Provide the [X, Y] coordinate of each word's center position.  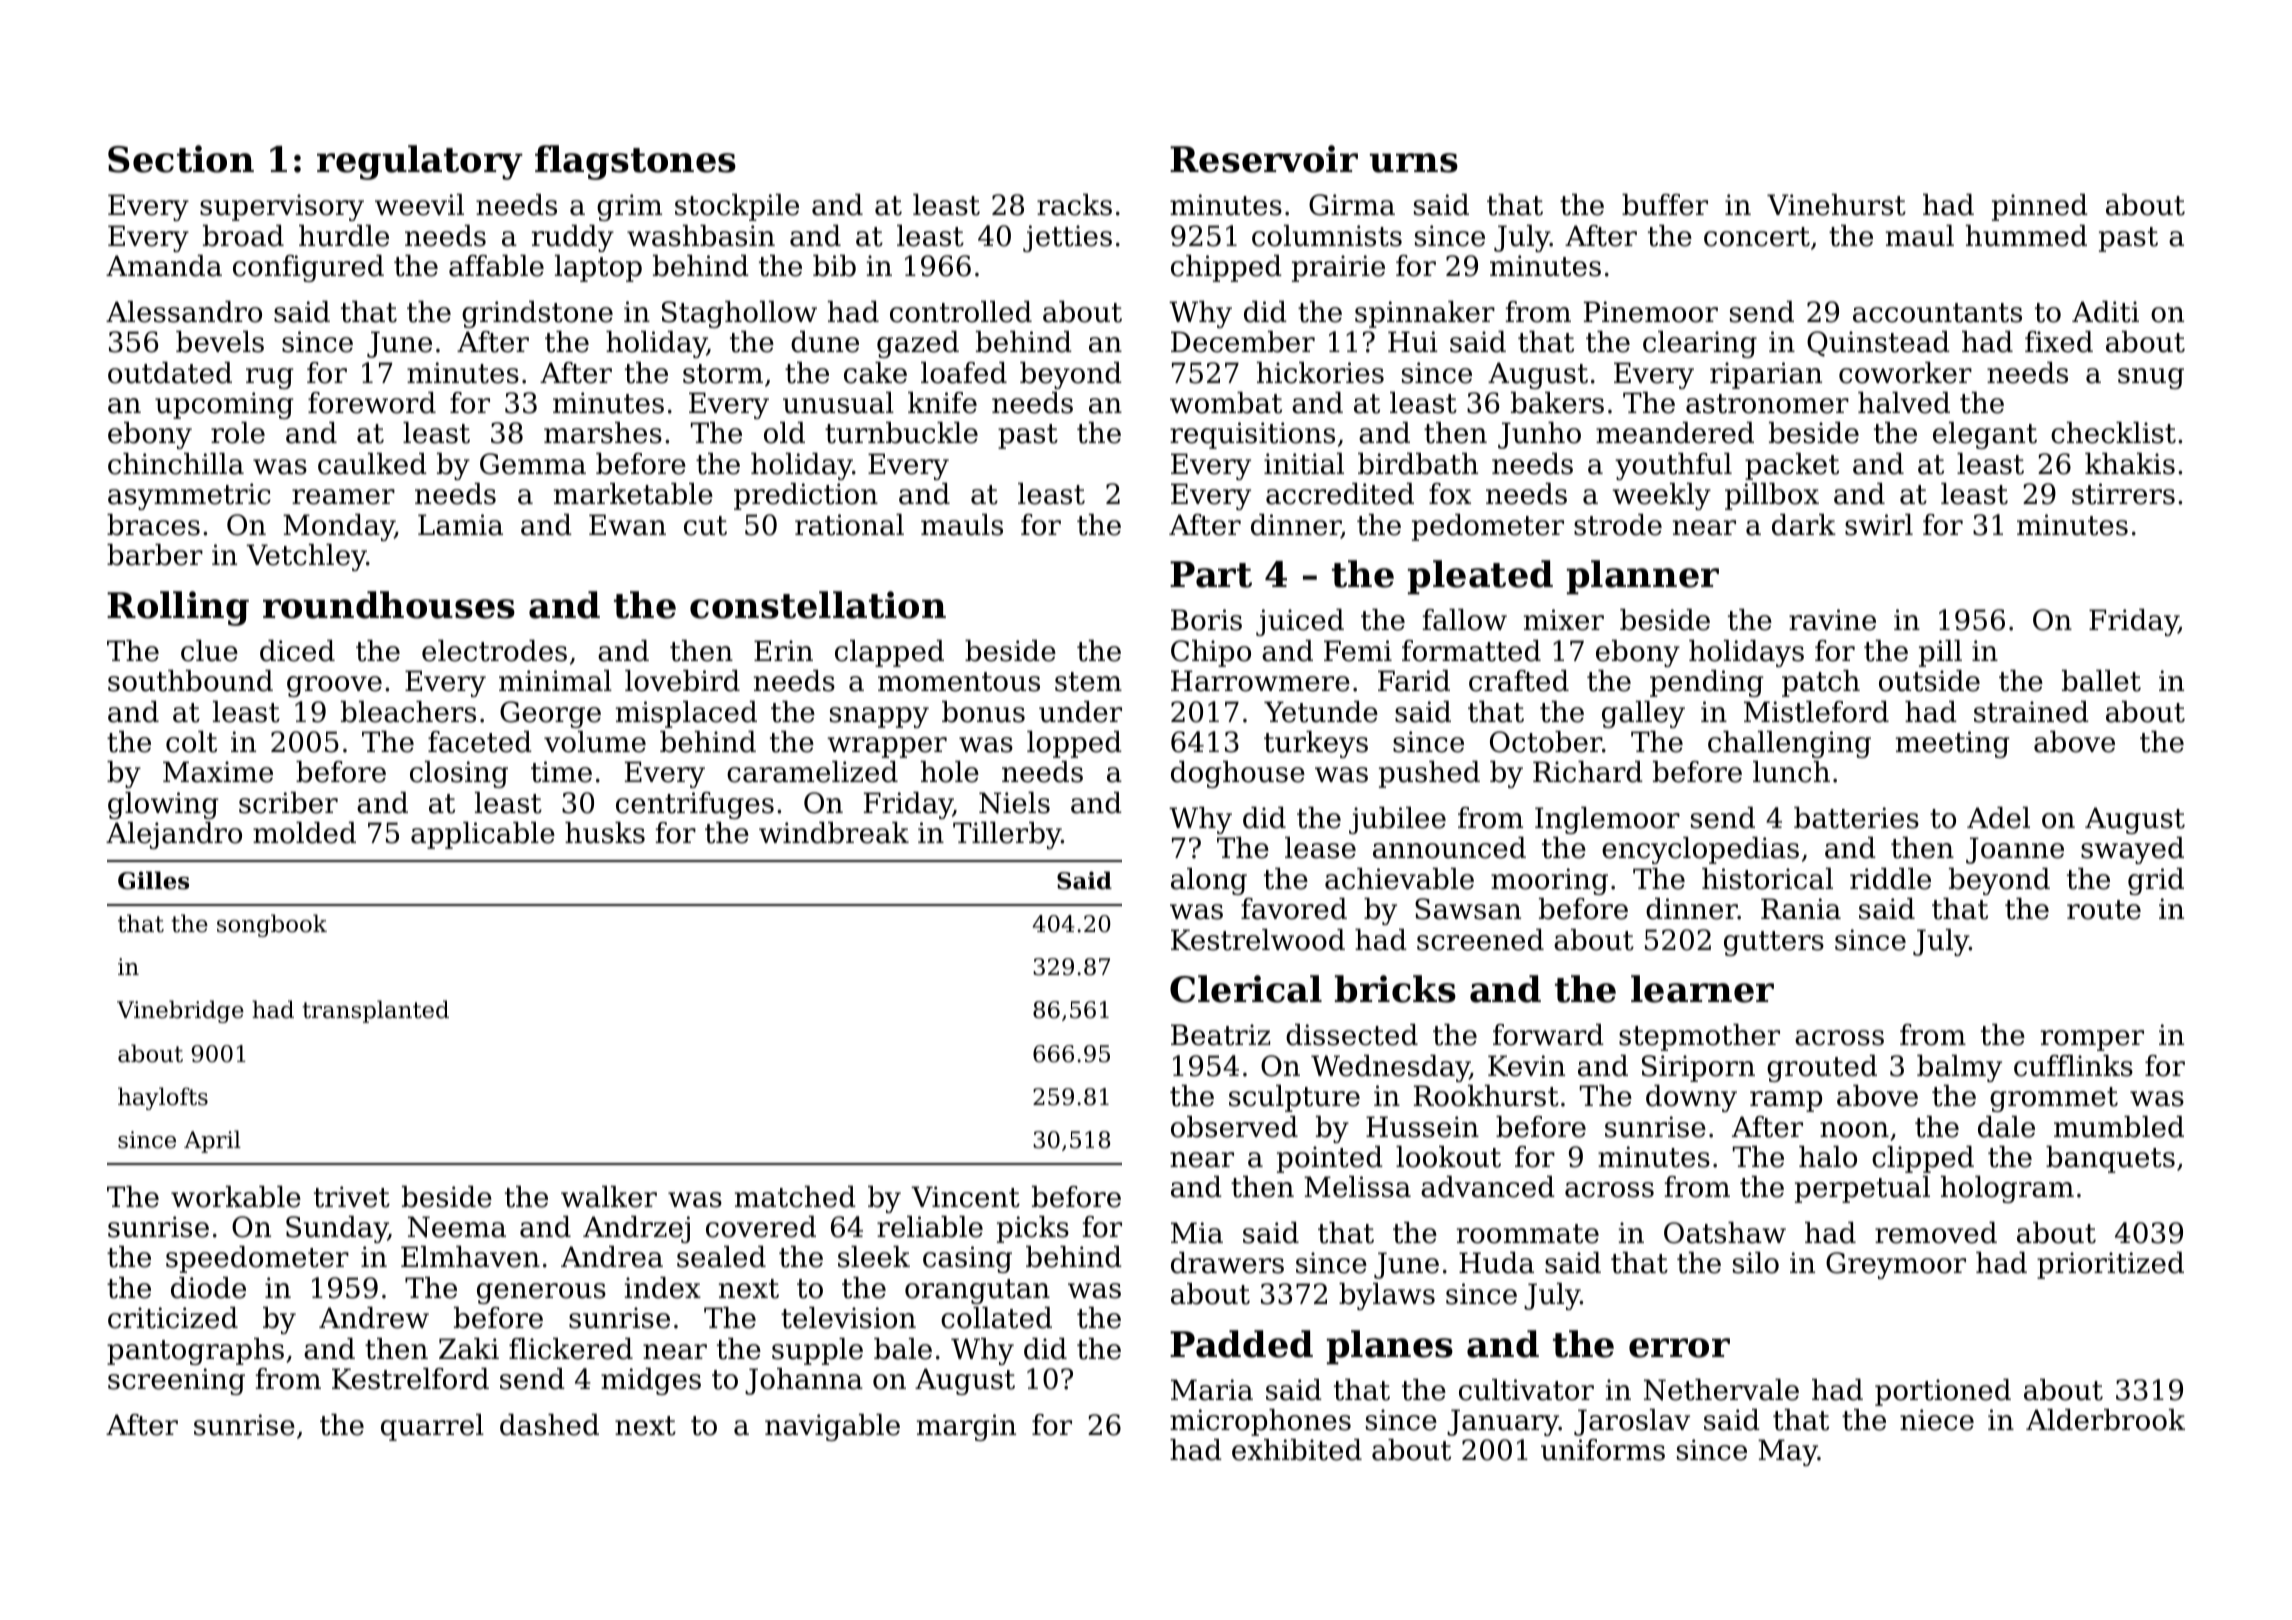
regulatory [420, 162]
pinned [2040, 207]
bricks [1395, 989]
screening [176, 1381]
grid [2156, 881]
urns [1414, 163]
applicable [483, 835]
